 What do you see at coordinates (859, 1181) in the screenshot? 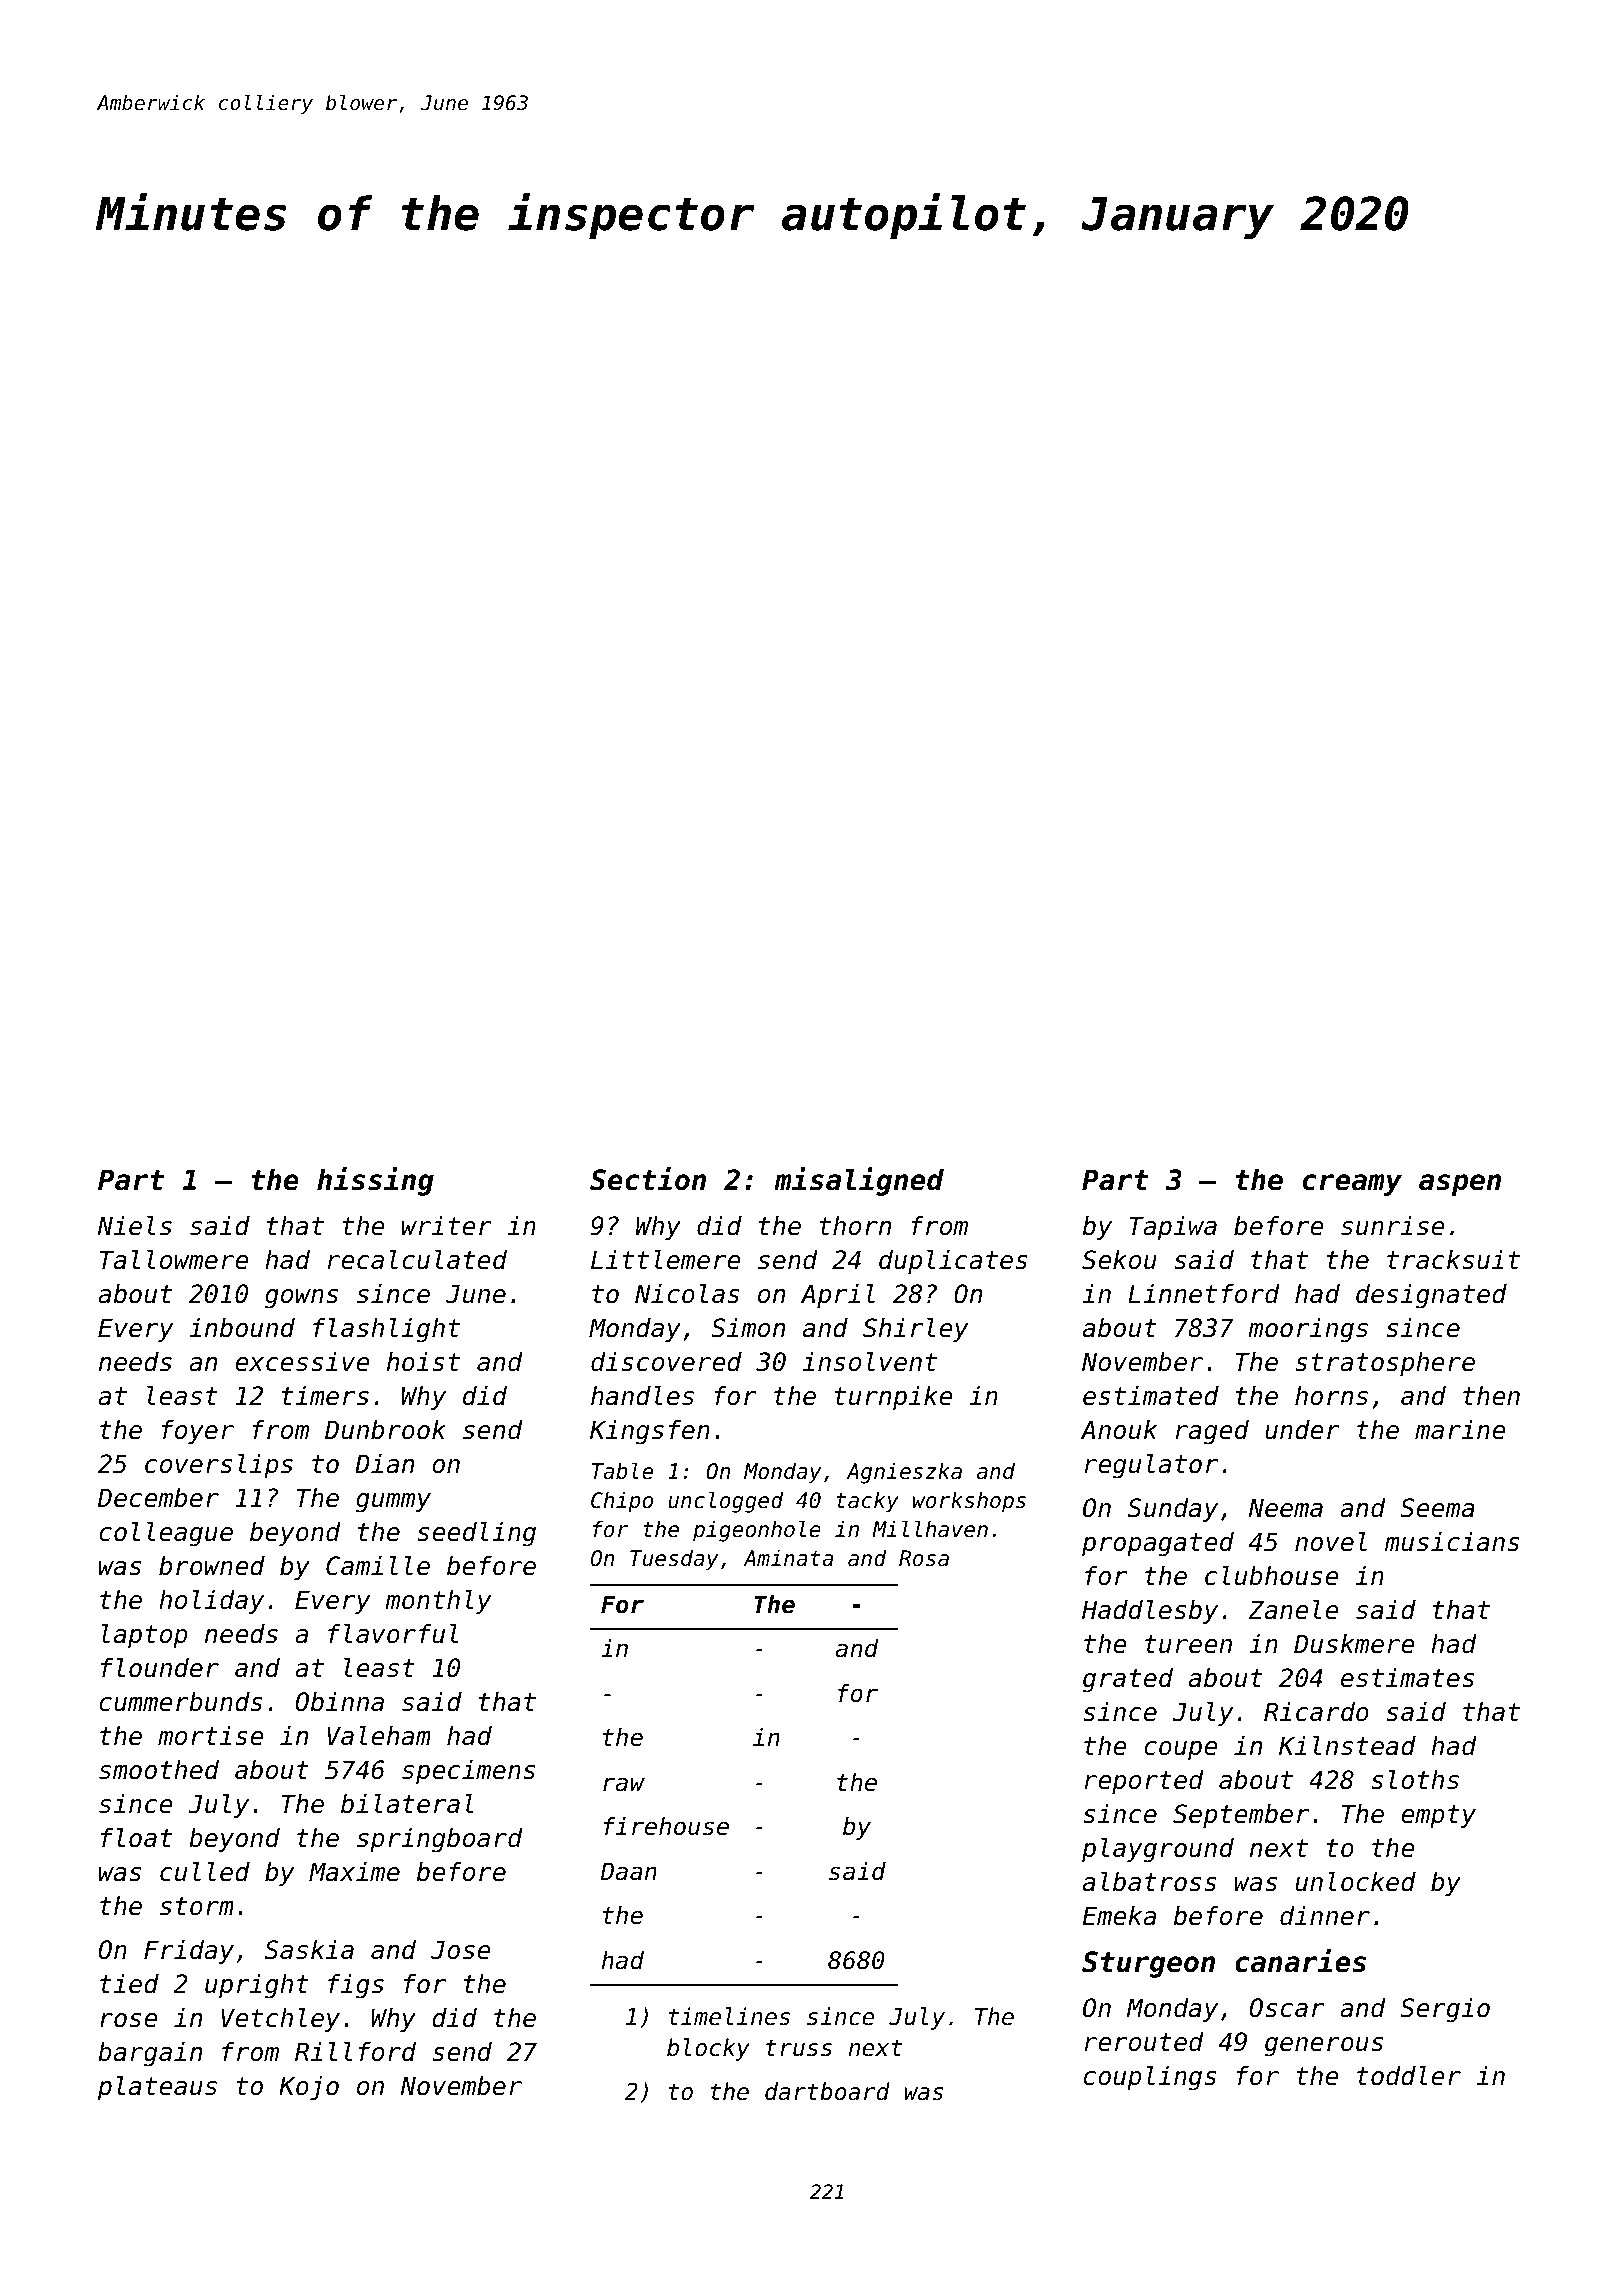
I see `misaligned` at bounding box center [859, 1181].
